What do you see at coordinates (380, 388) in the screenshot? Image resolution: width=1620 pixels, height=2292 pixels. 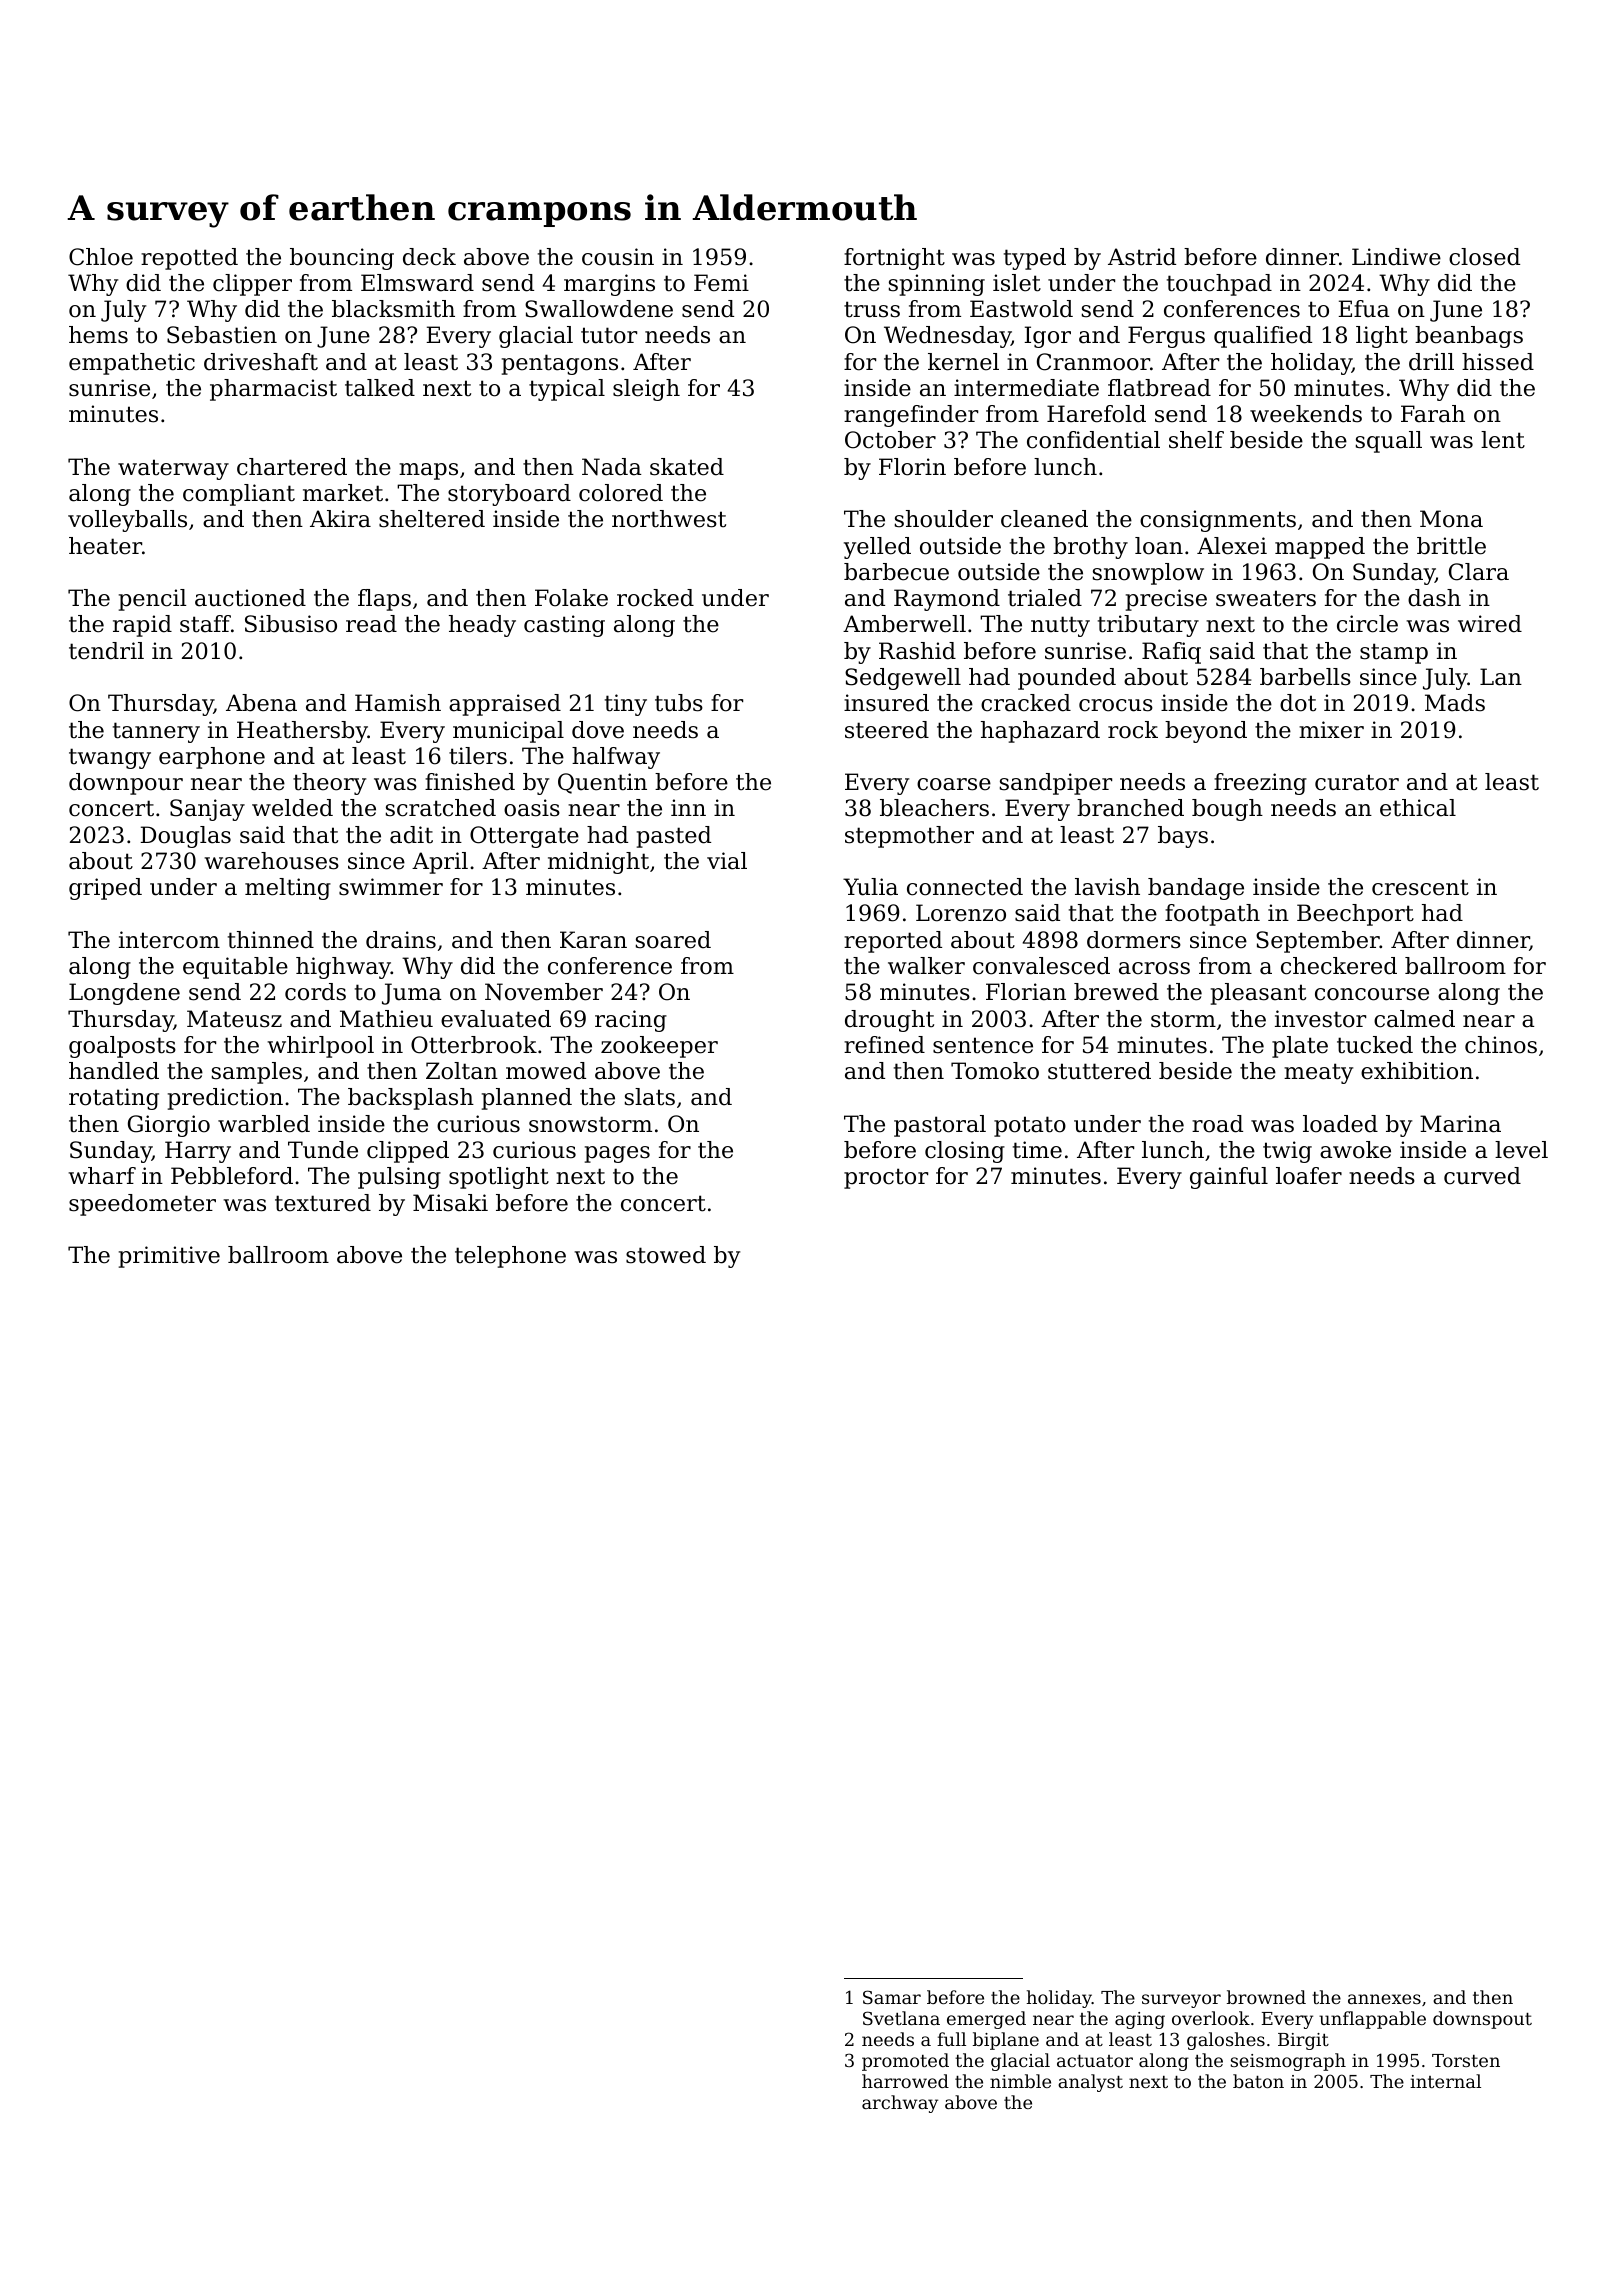 I see `talked` at bounding box center [380, 388].
